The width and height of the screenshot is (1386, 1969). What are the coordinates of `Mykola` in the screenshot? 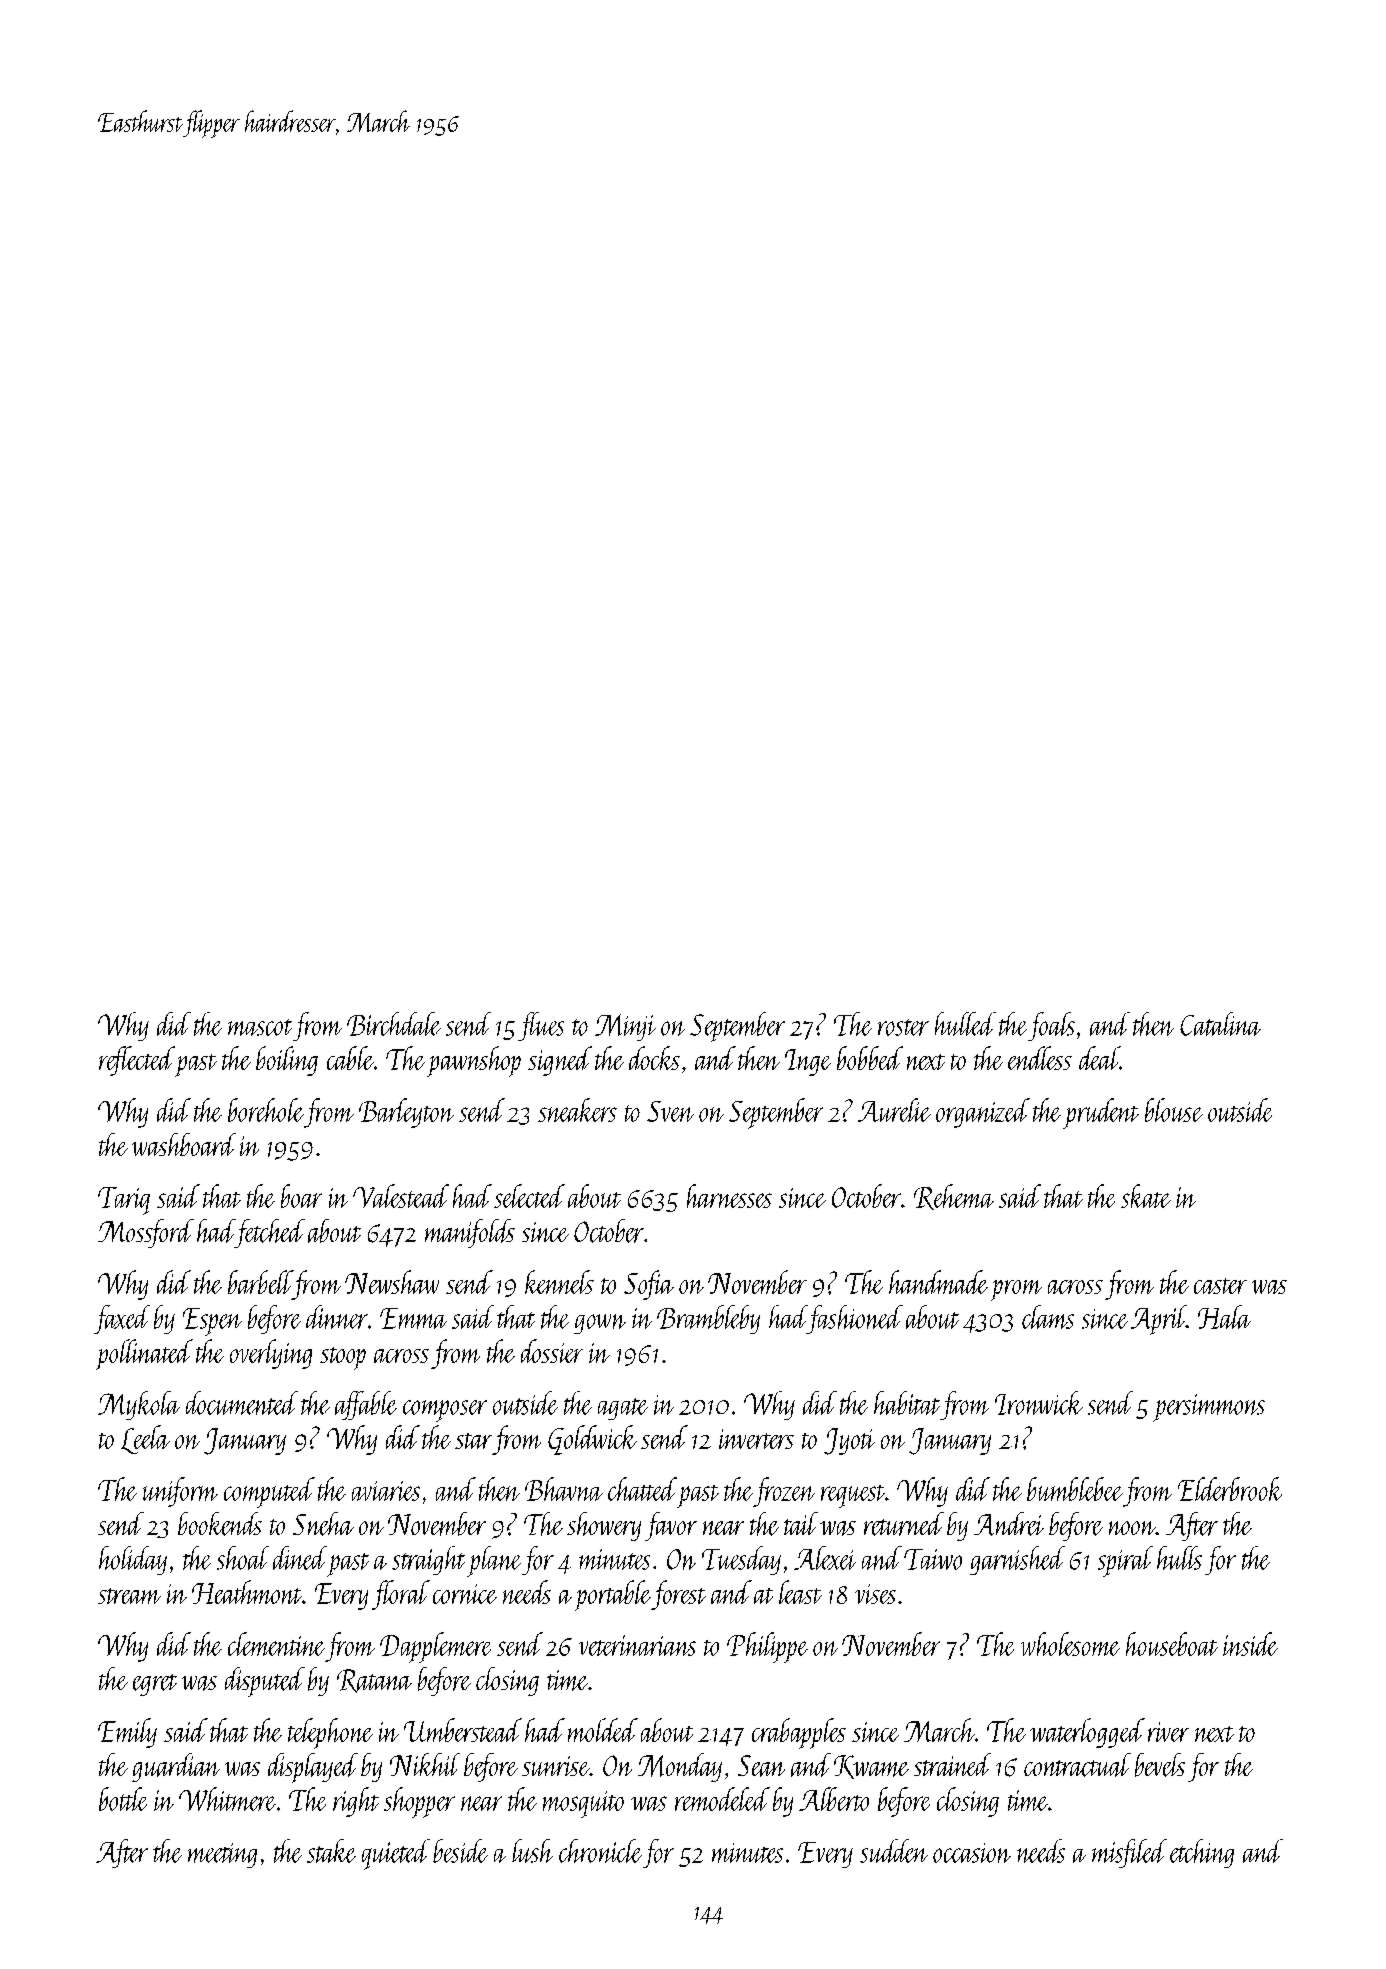 It's located at (139, 1405).
